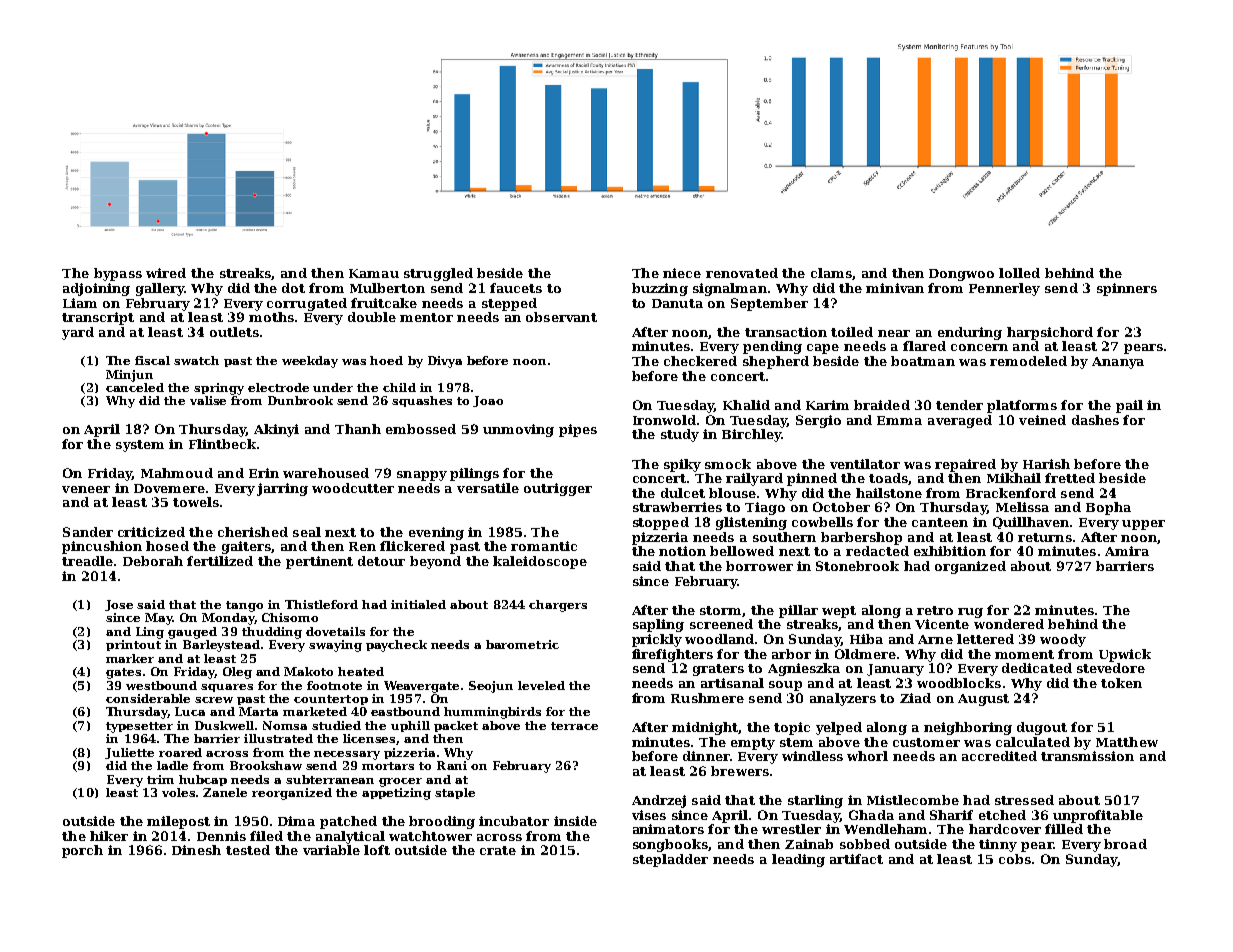 The width and height of the screenshot is (1233, 952). What do you see at coordinates (160, 289) in the screenshot?
I see `gallery` at bounding box center [160, 289].
